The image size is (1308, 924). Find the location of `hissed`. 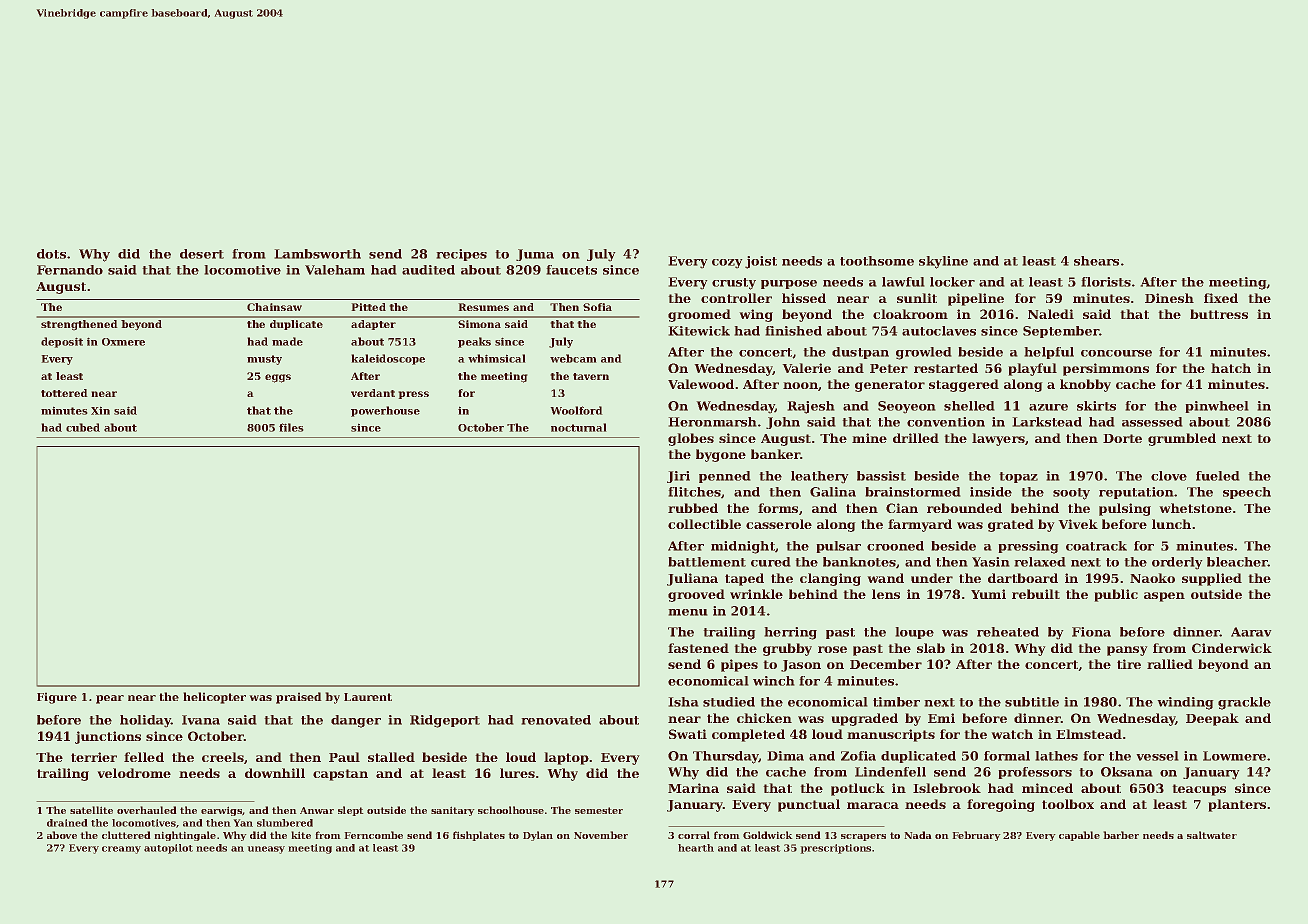

hissed is located at coordinates (804, 298).
